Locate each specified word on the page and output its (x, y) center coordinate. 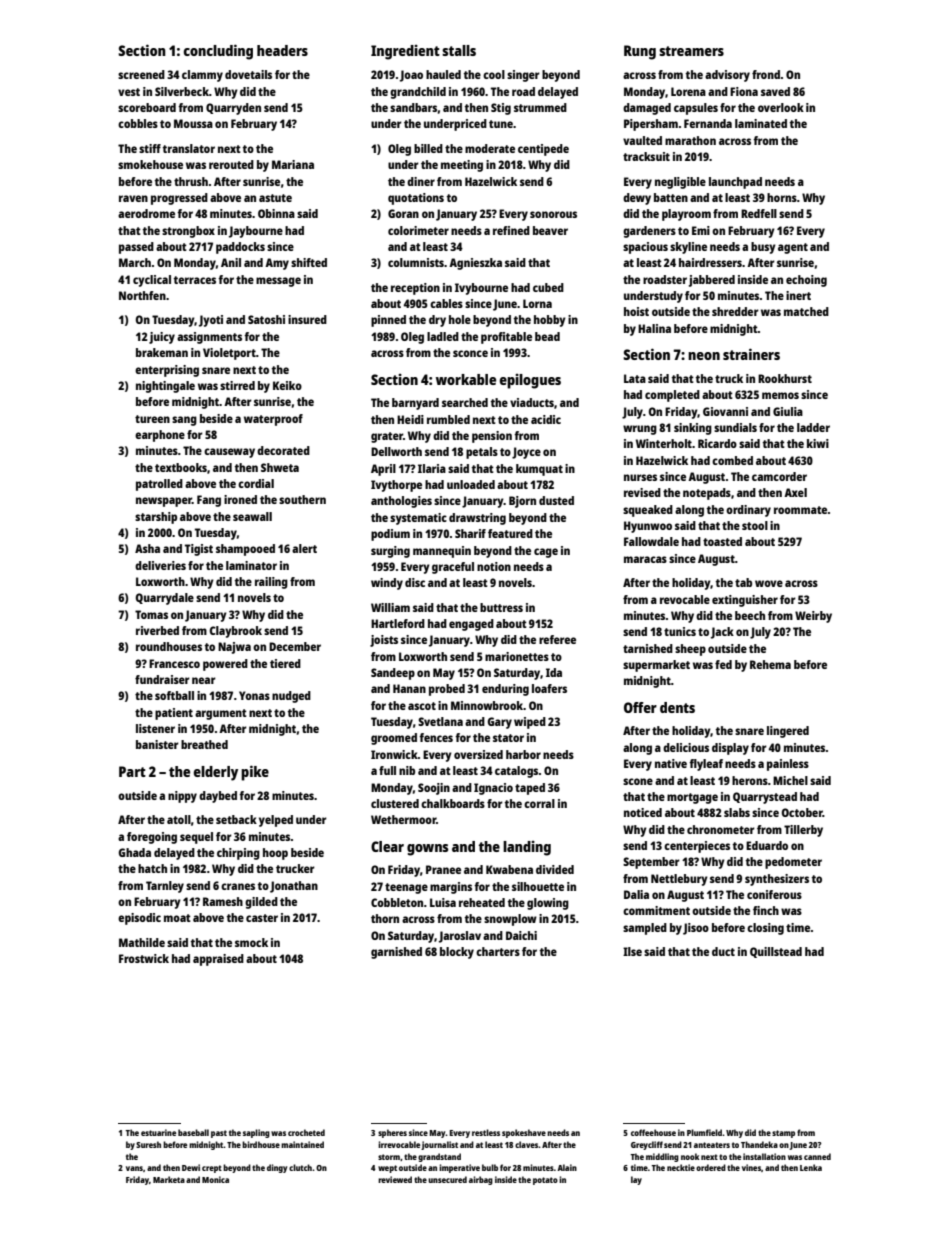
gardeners (649, 232)
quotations (416, 199)
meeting (462, 166)
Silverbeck (182, 91)
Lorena (688, 91)
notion (494, 566)
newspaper (164, 502)
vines (751, 1167)
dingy (277, 1168)
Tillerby (803, 831)
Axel (795, 492)
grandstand (439, 1157)
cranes (238, 886)
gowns (428, 850)
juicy (162, 338)
